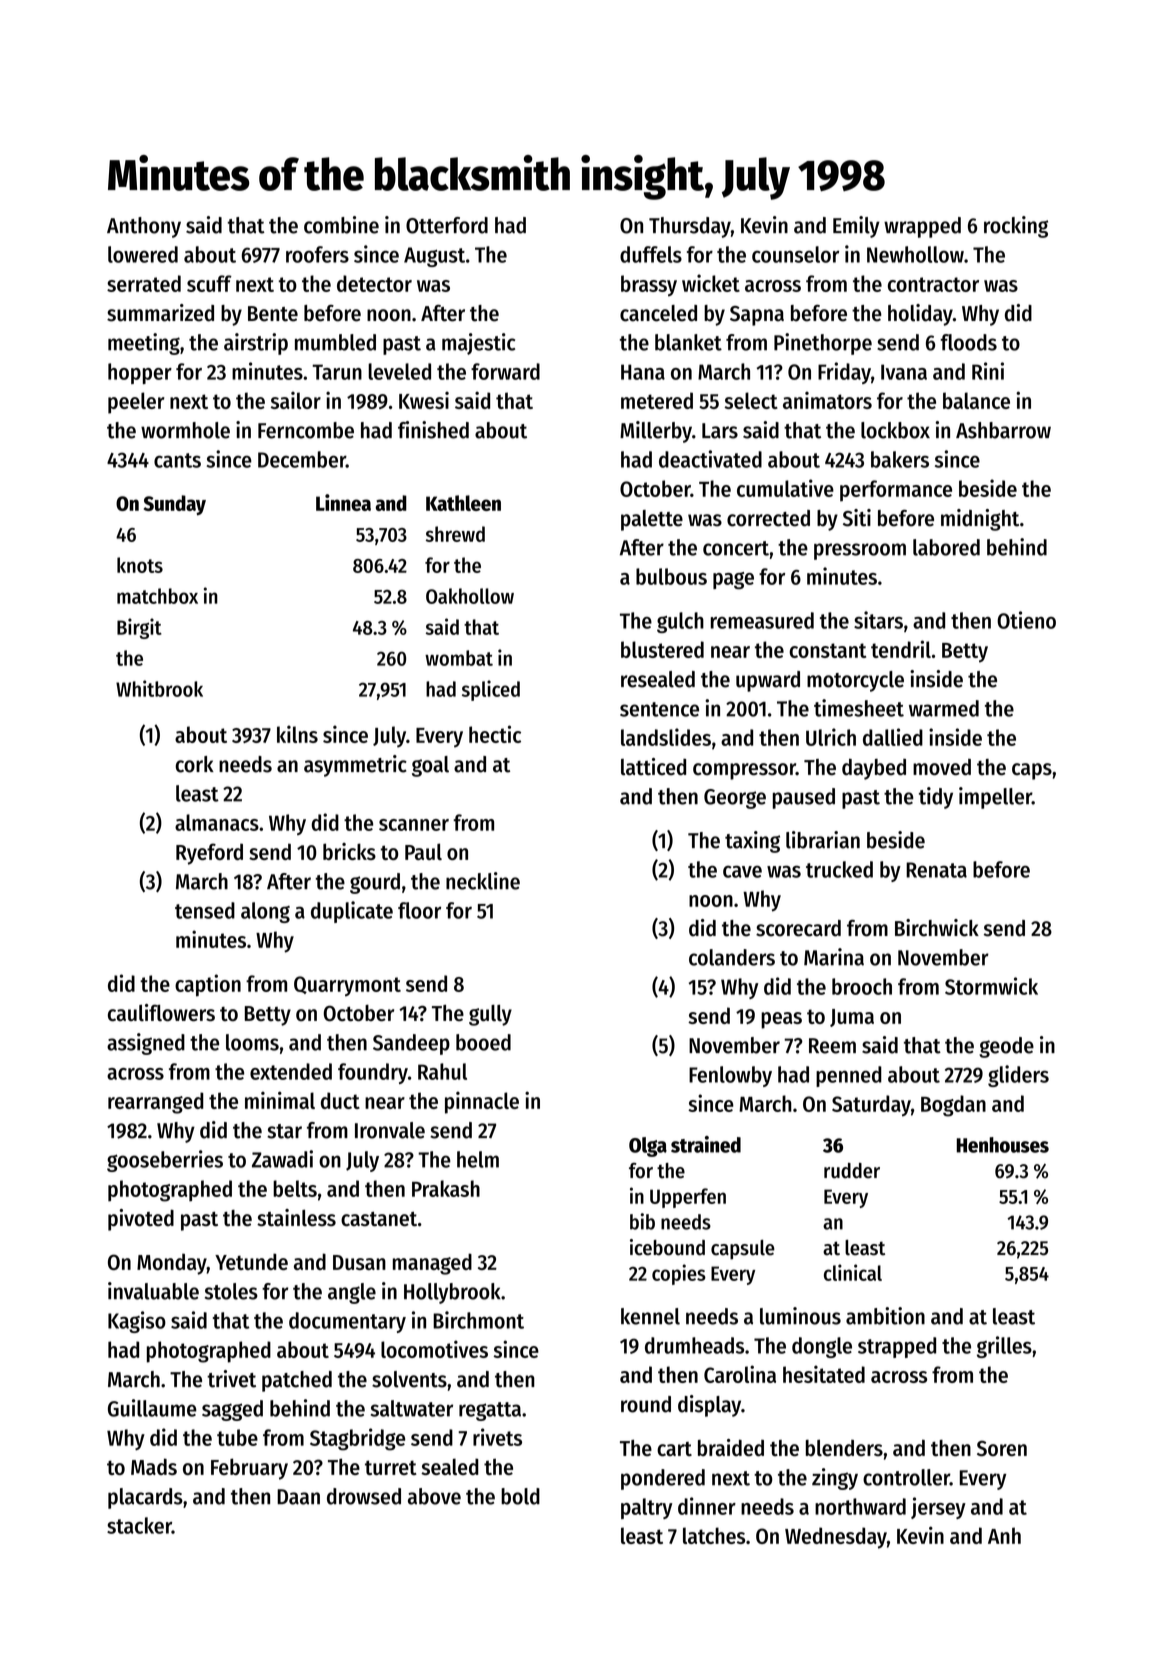  I want to click on tensed, so click(205, 910).
